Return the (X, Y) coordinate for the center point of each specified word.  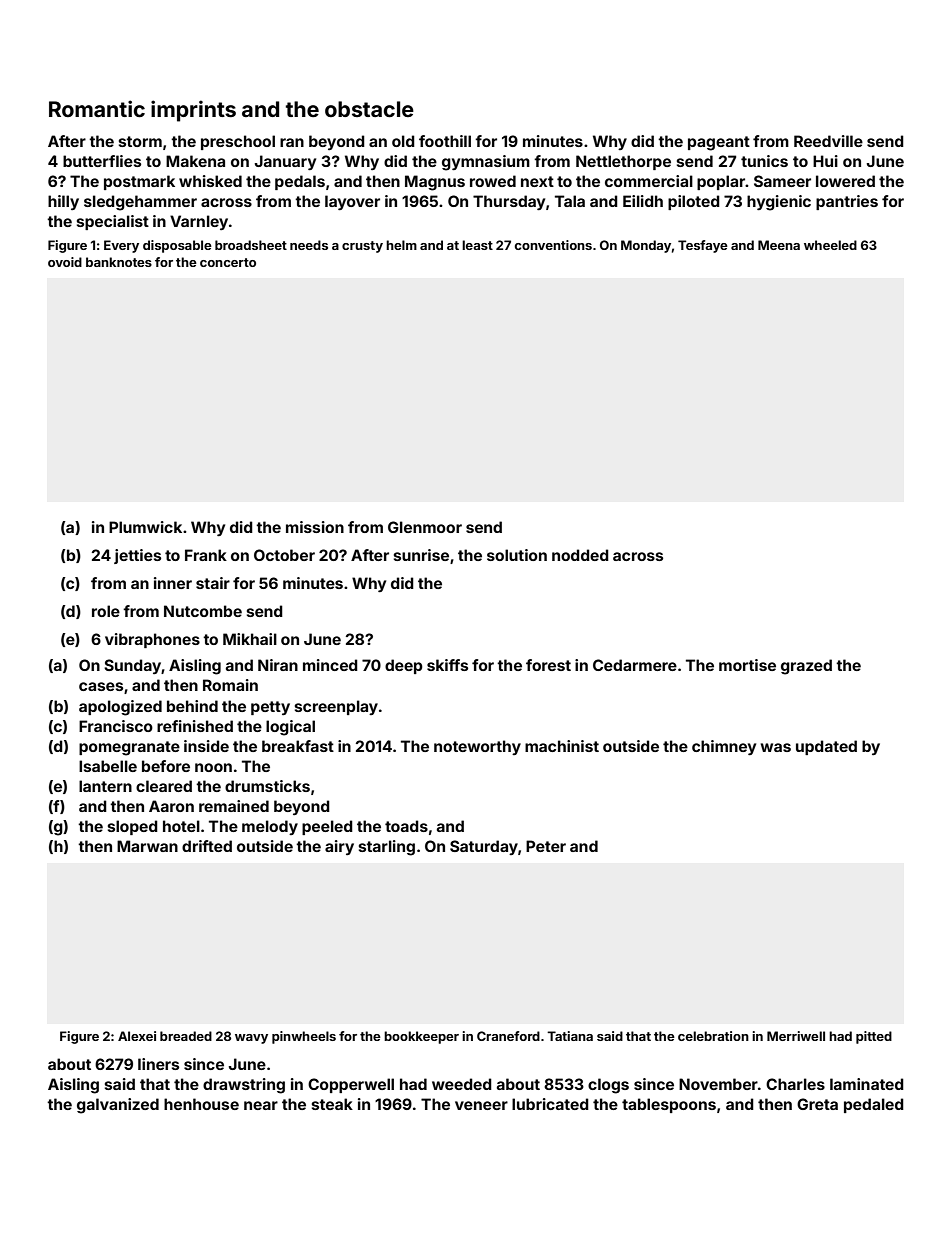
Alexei (137, 1036)
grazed (806, 667)
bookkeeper (421, 1037)
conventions (553, 245)
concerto (228, 262)
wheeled (830, 245)
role (106, 611)
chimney (724, 747)
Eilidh (643, 201)
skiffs (447, 665)
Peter (546, 846)
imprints (193, 111)
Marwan (147, 846)
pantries (847, 202)
